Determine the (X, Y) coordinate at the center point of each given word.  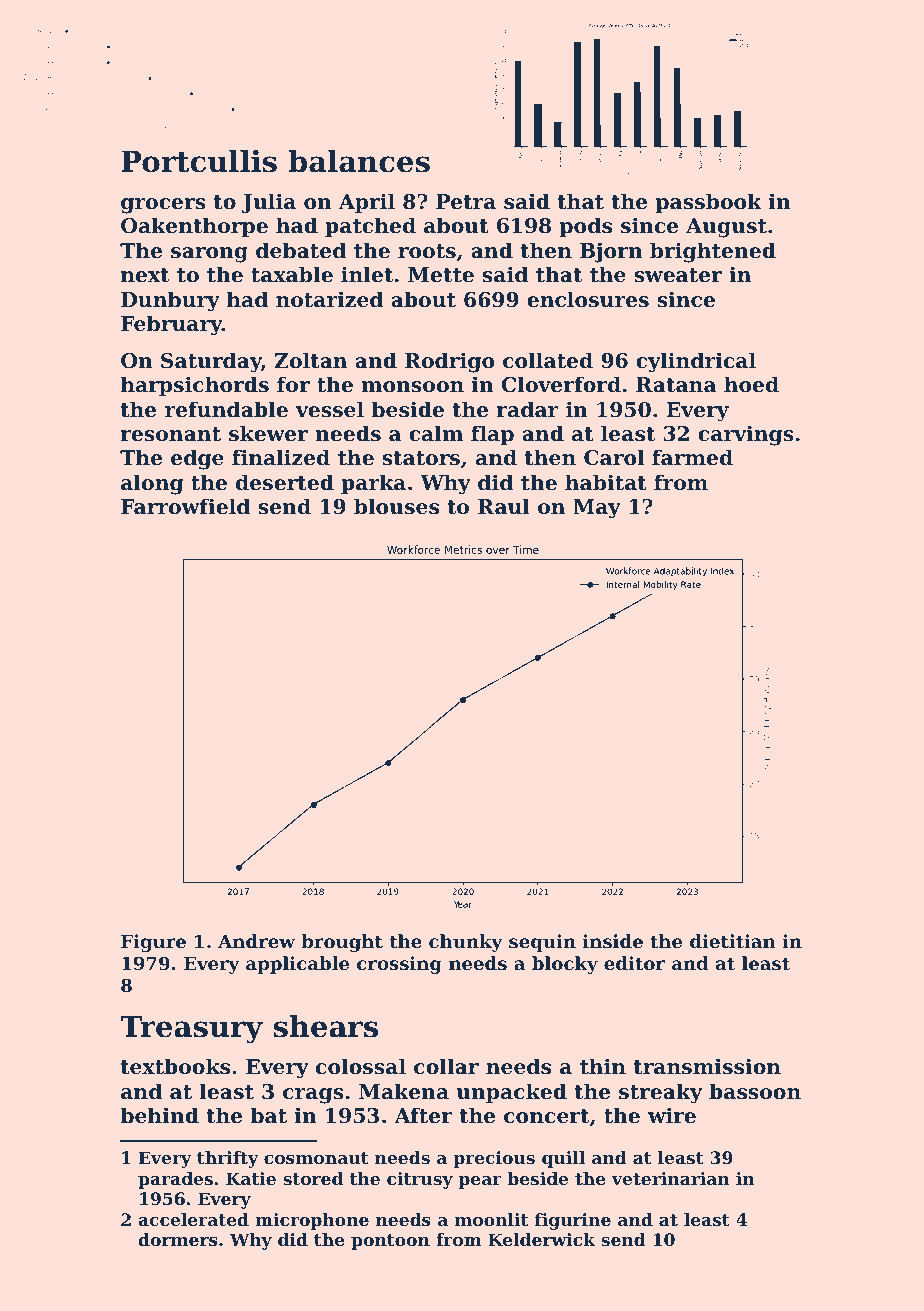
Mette (441, 275)
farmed (692, 457)
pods (585, 227)
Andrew (256, 941)
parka (373, 484)
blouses (396, 506)
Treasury (191, 1030)
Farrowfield (185, 506)
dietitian (733, 941)
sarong (209, 255)
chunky (466, 943)
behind (159, 1115)
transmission (707, 1066)
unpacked (512, 1093)
